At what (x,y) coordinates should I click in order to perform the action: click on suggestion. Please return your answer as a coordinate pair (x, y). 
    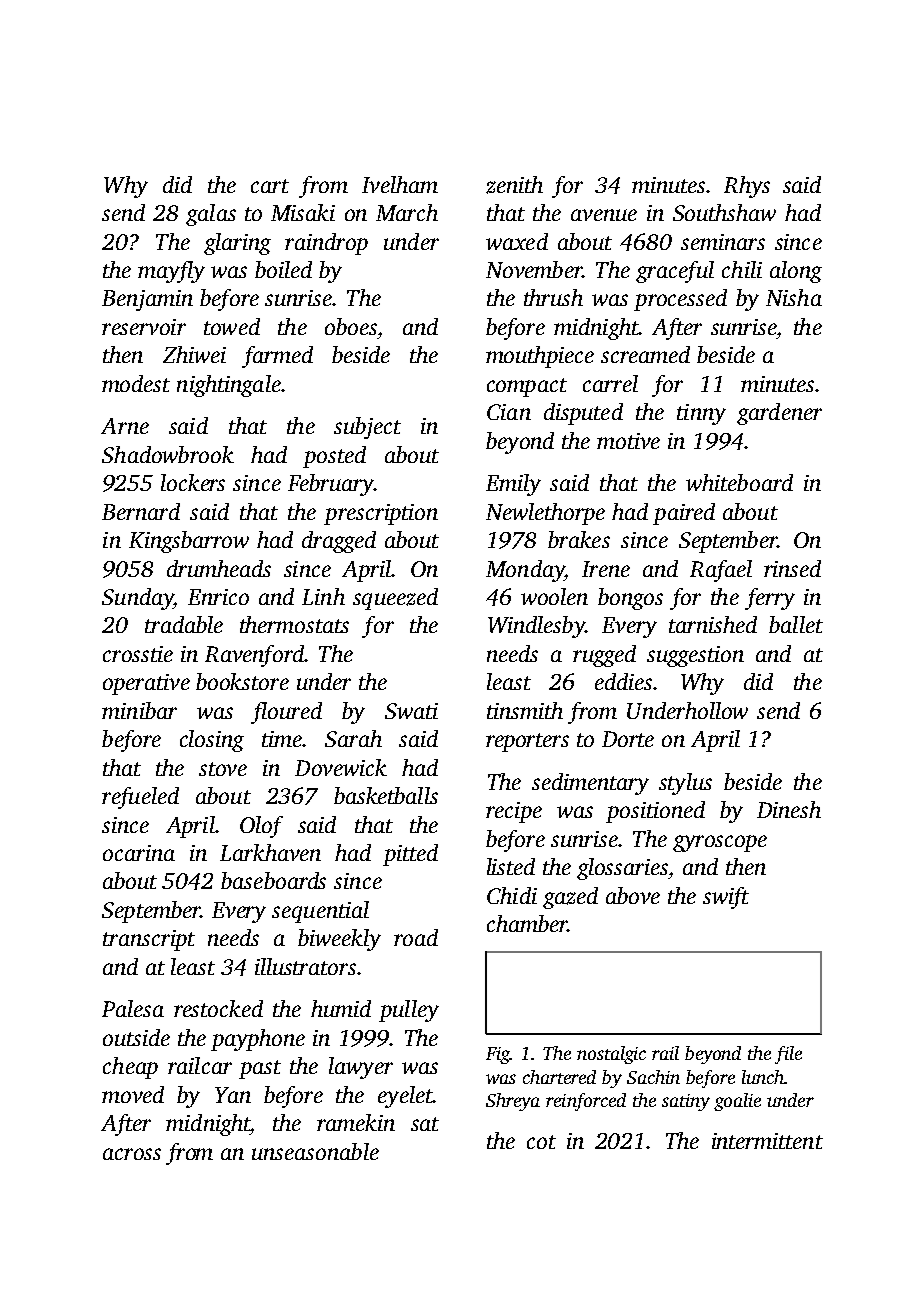
    Looking at the image, I should click on (695, 656).
